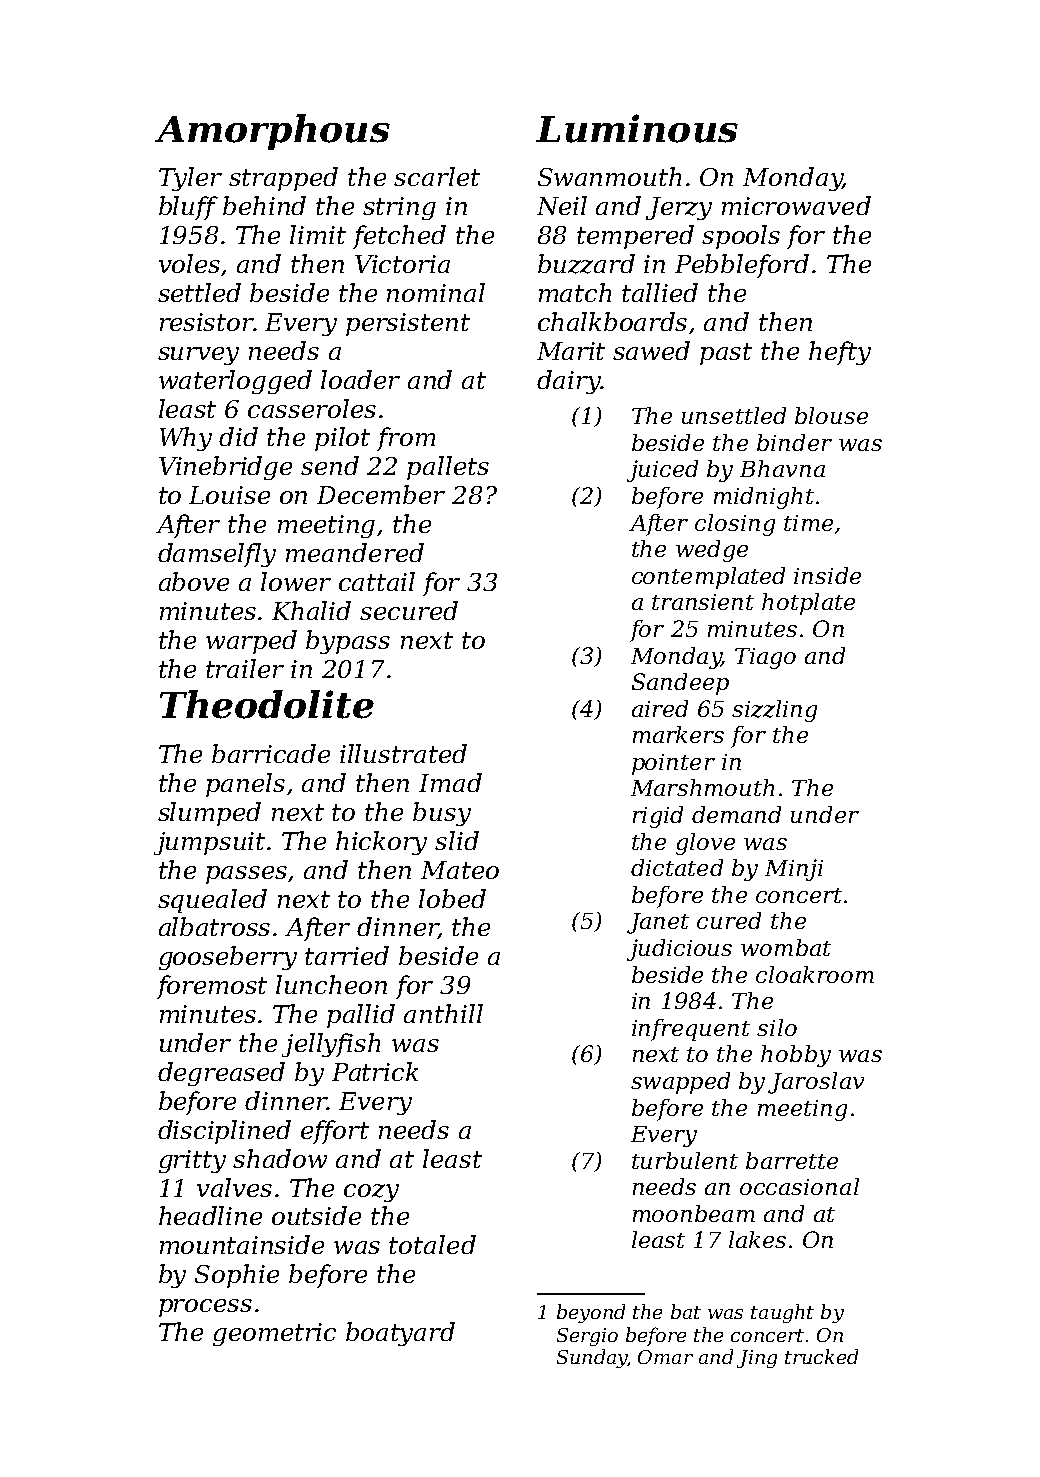  Describe the element at coordinates (726, 354) in the image. I see `past` at that location.
